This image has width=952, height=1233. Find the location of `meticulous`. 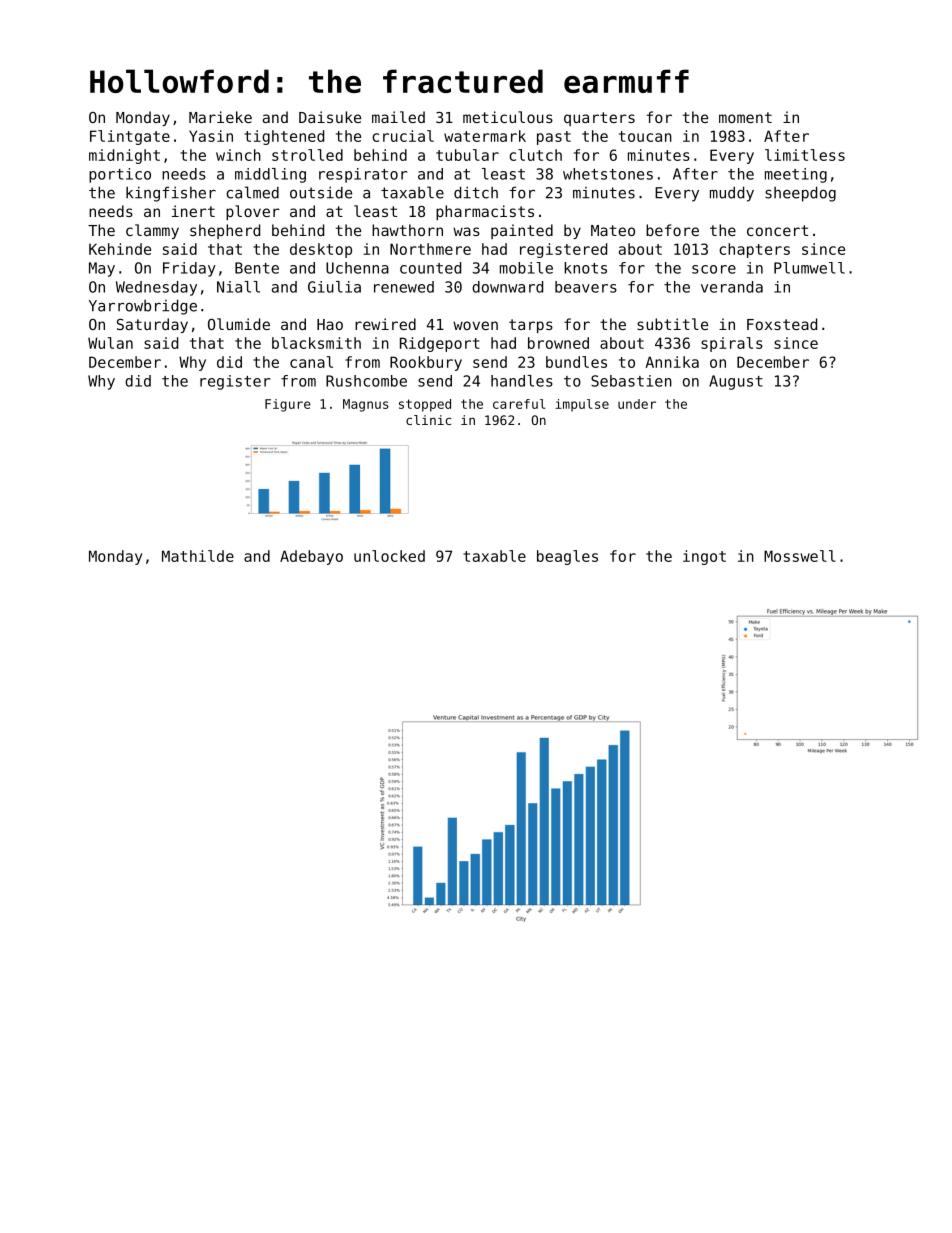

meticulous is located at coordinates (508, 117).
